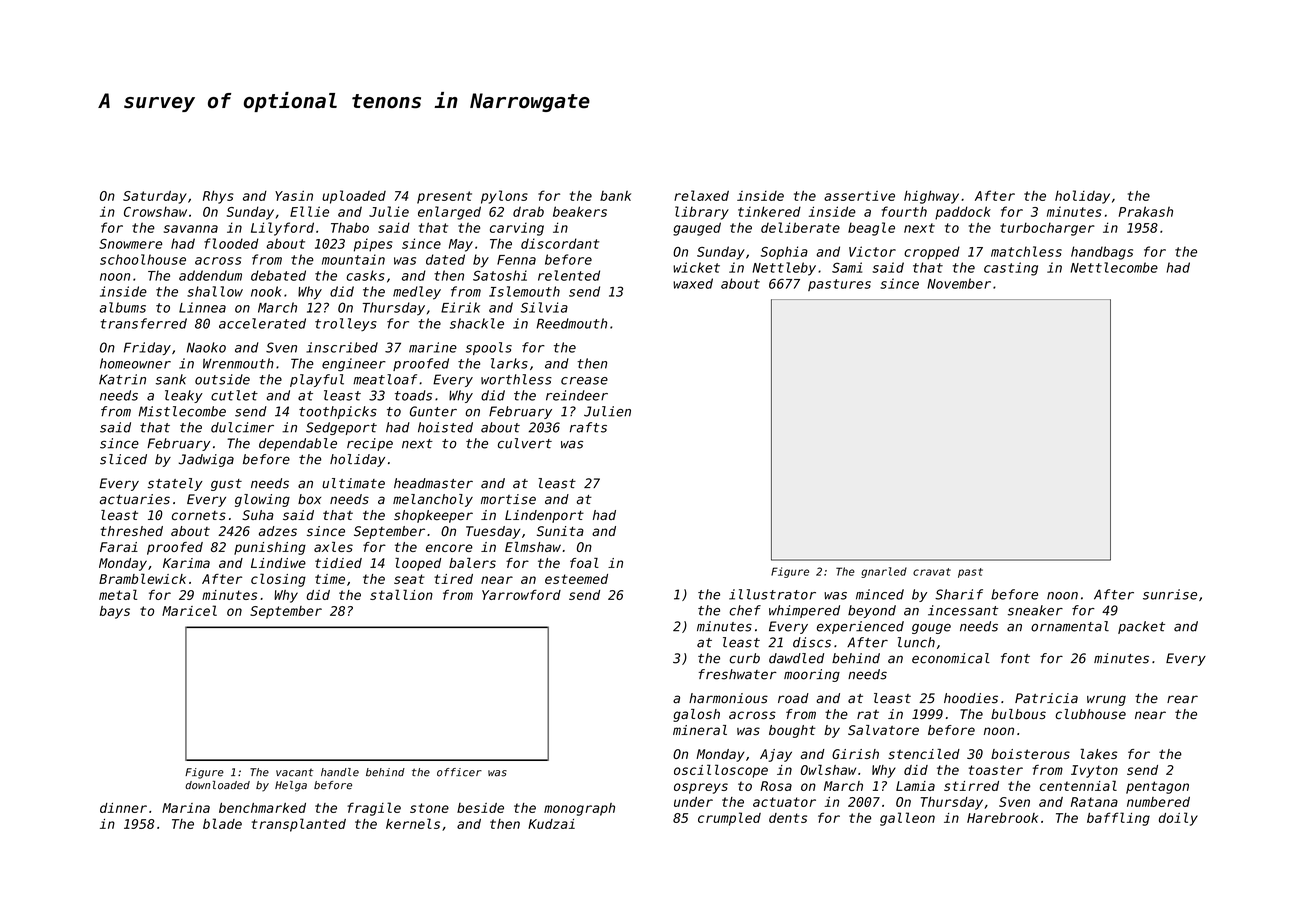  Describe the element at coordinates (576, 579) in the screenshot. I see `esteemed` at that location.
